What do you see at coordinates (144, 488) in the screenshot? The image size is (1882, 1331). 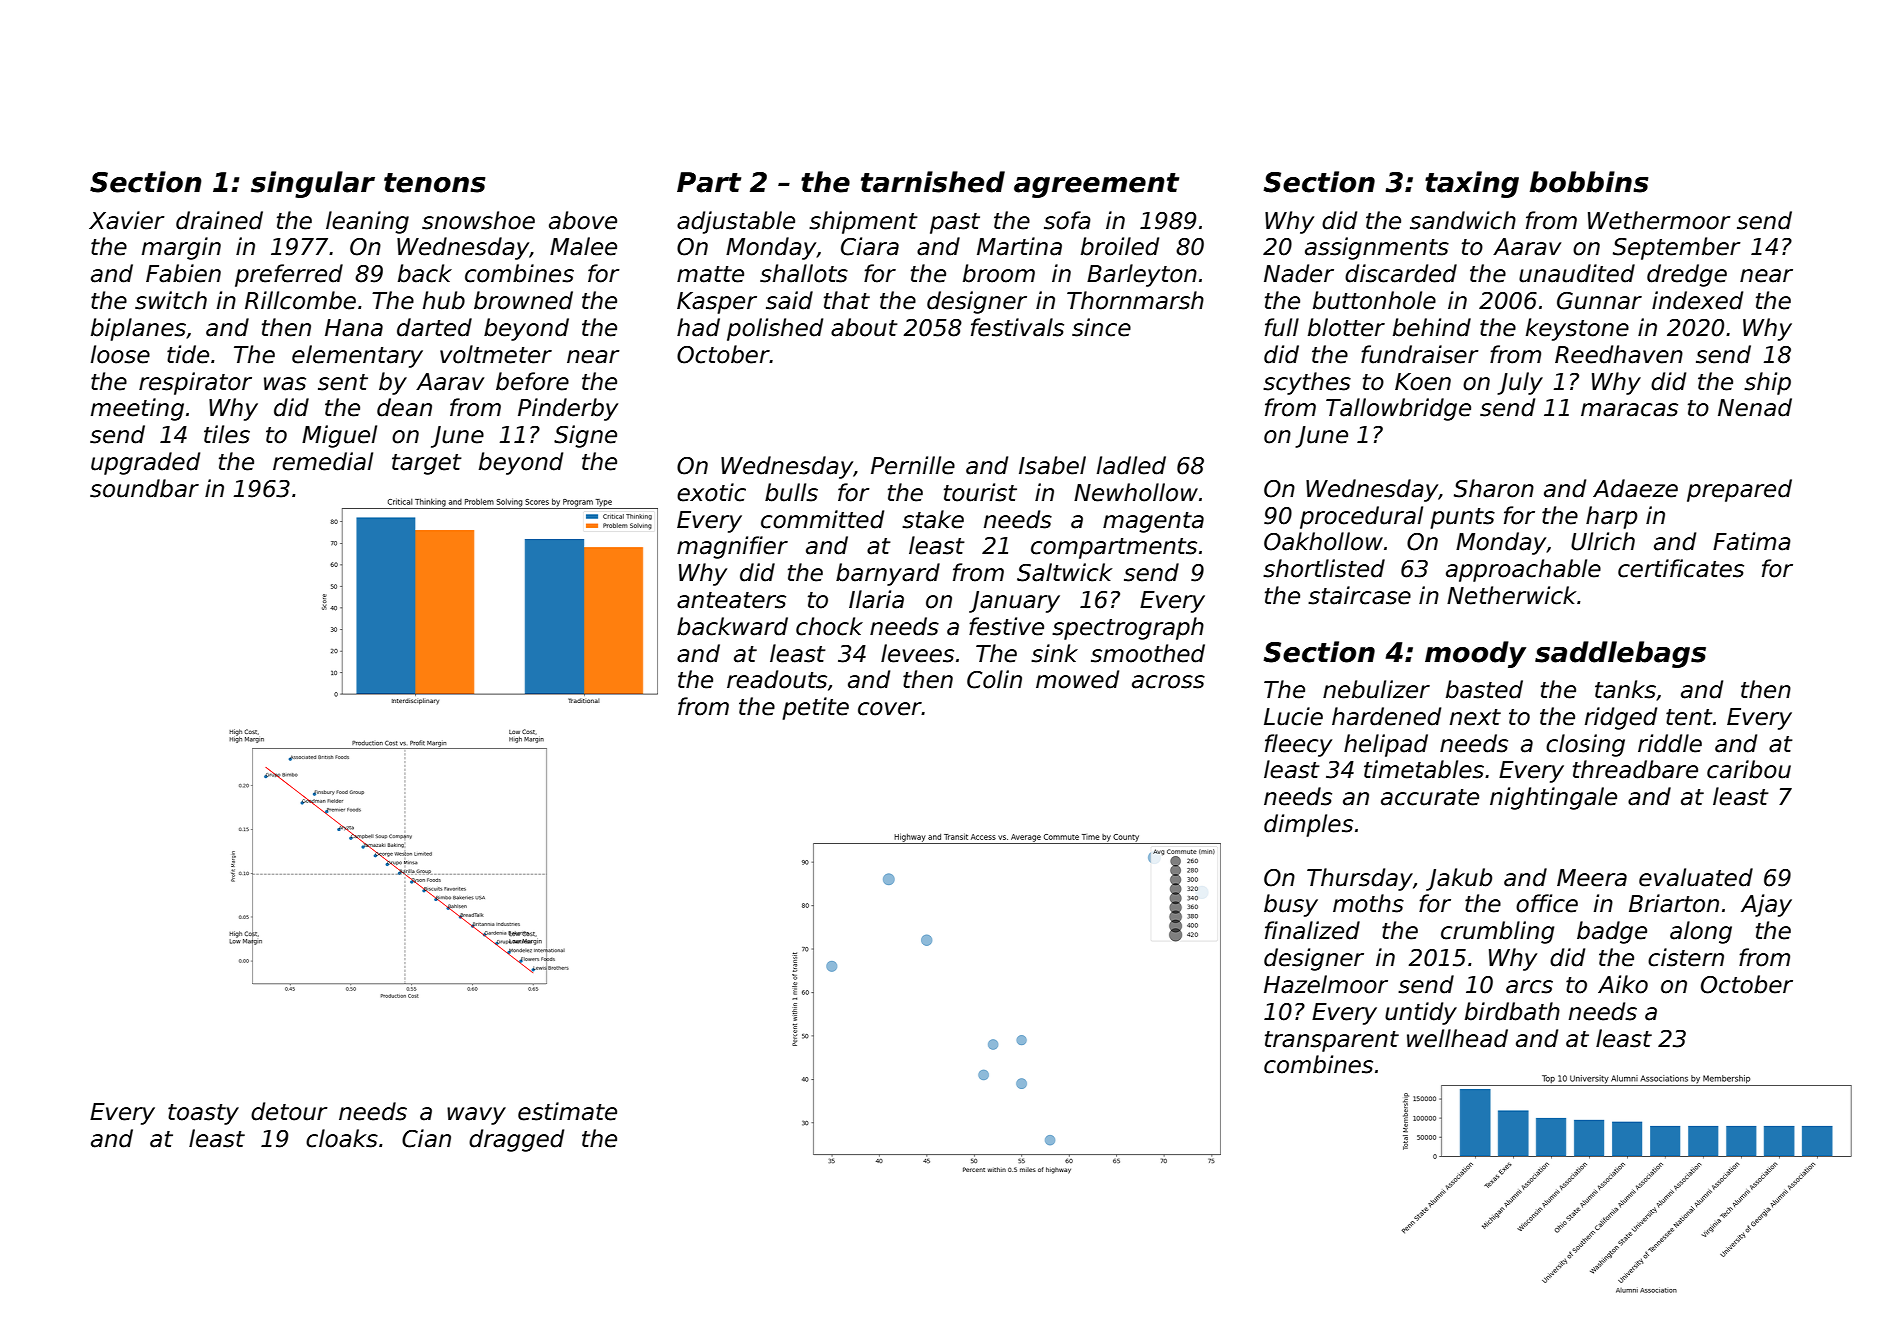 I see `soundbar` at bounding box center [144, 488].
